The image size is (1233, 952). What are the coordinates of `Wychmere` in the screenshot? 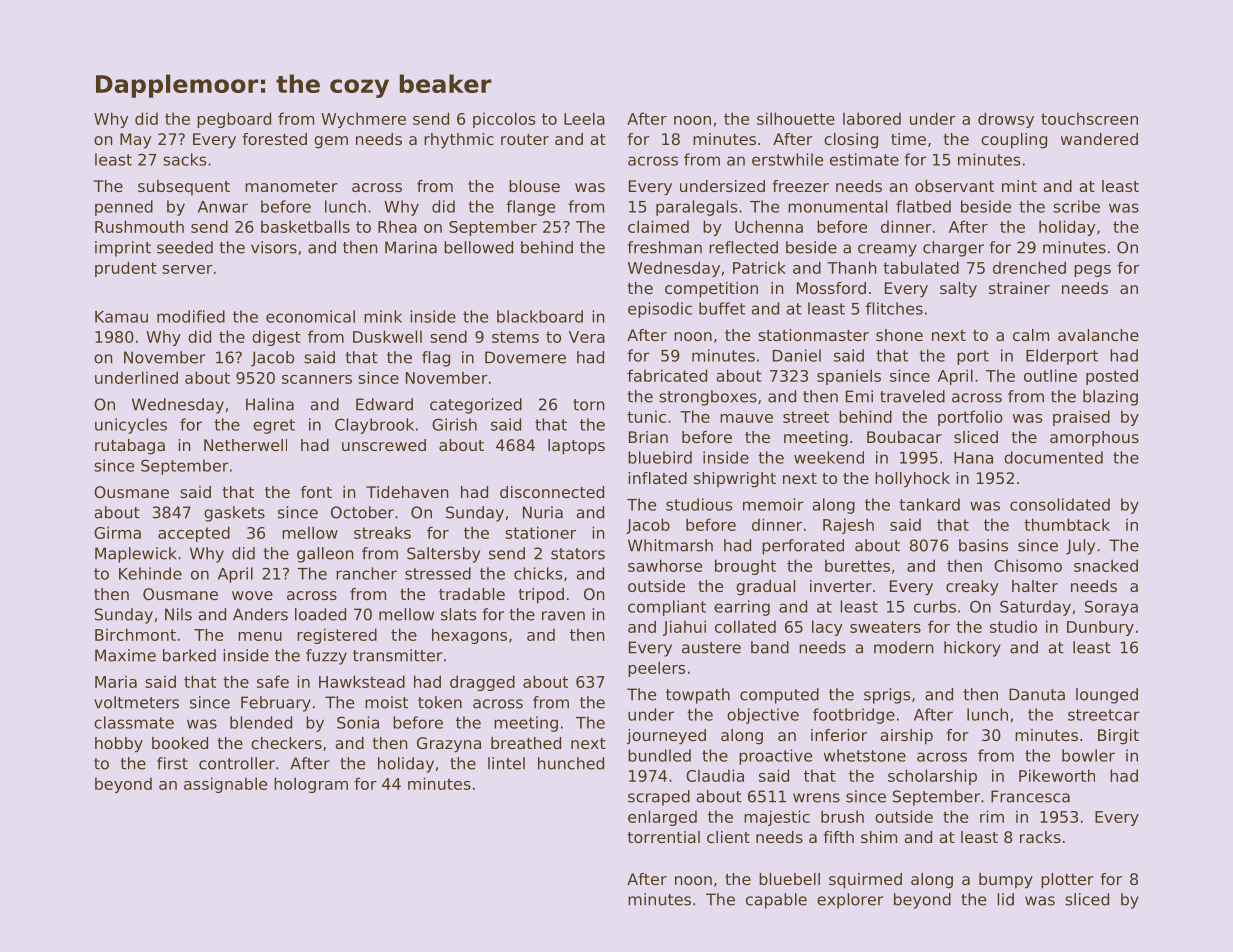 It's located at (363, 120).
